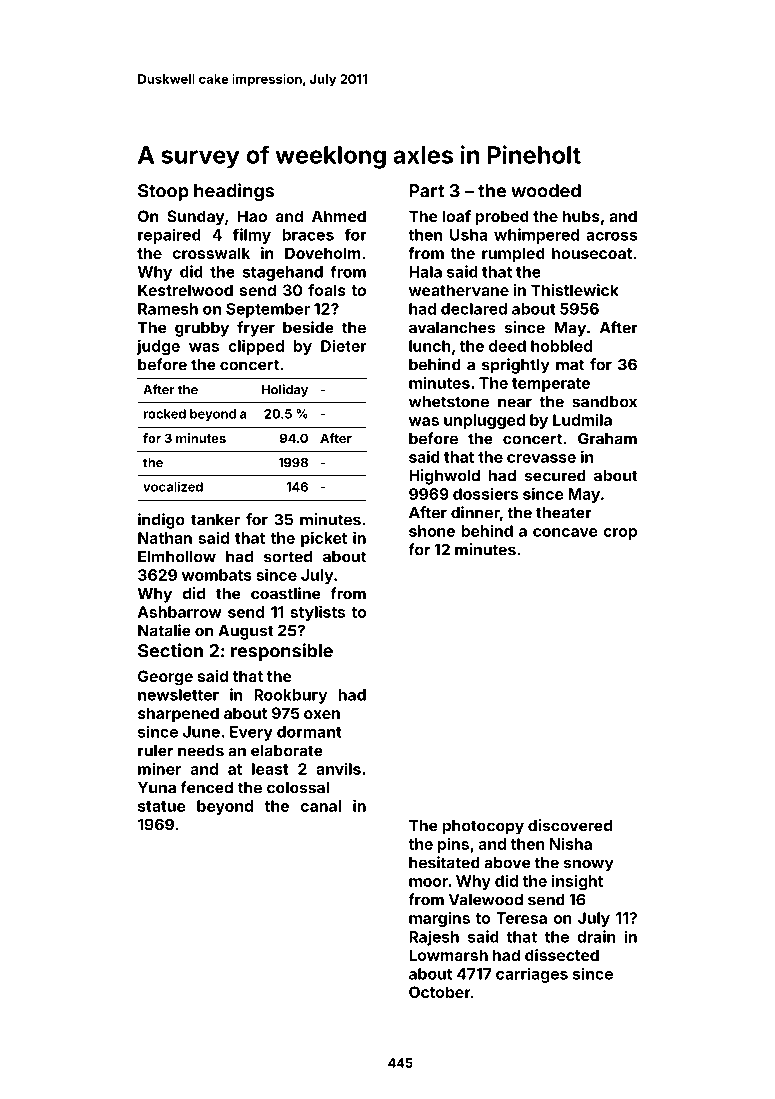  Describe the element at coordinates (324, 539) in the document. I see `picket` at that location.
